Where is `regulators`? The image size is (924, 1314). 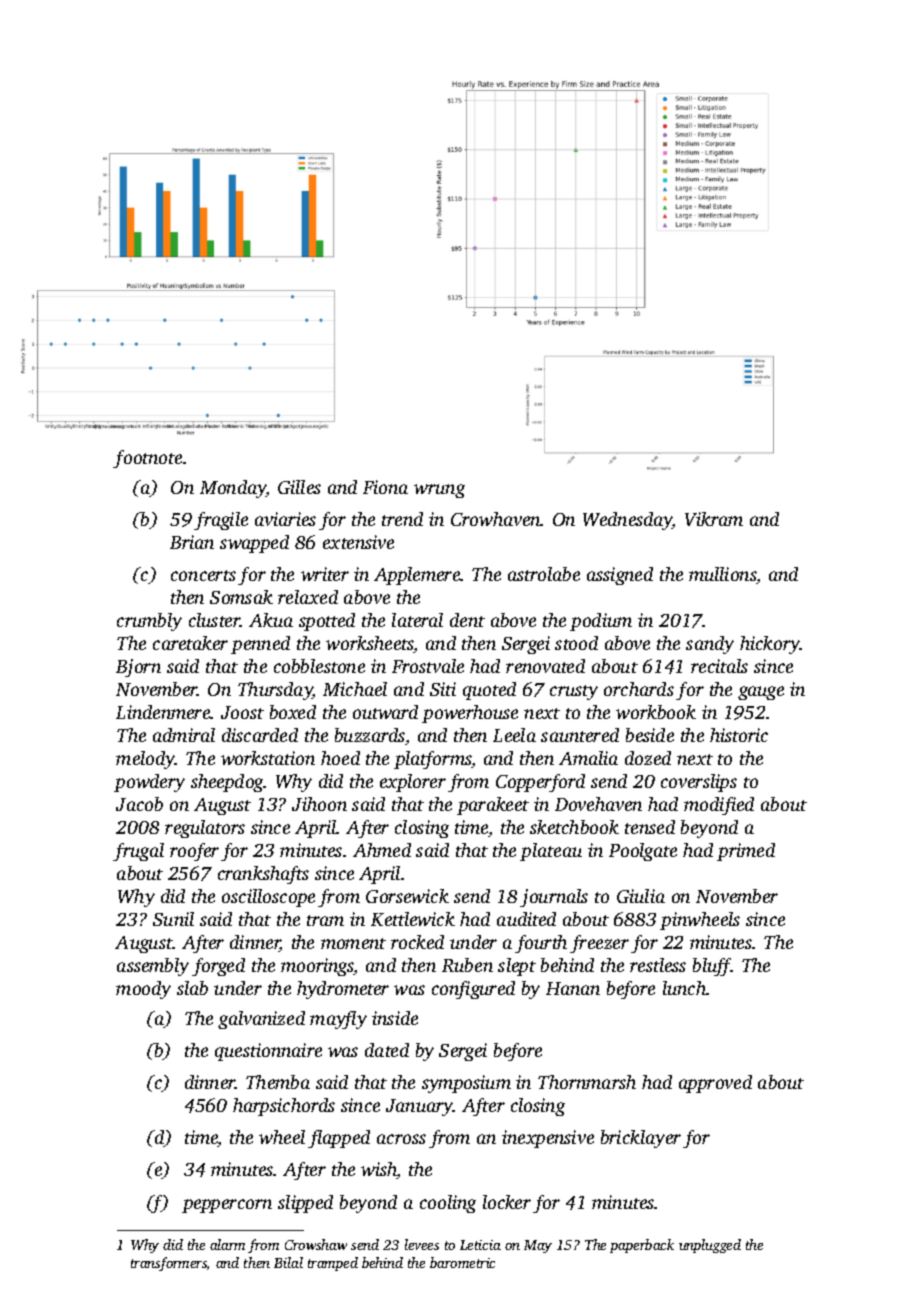
regulators is located at coordinates (205, 829).
